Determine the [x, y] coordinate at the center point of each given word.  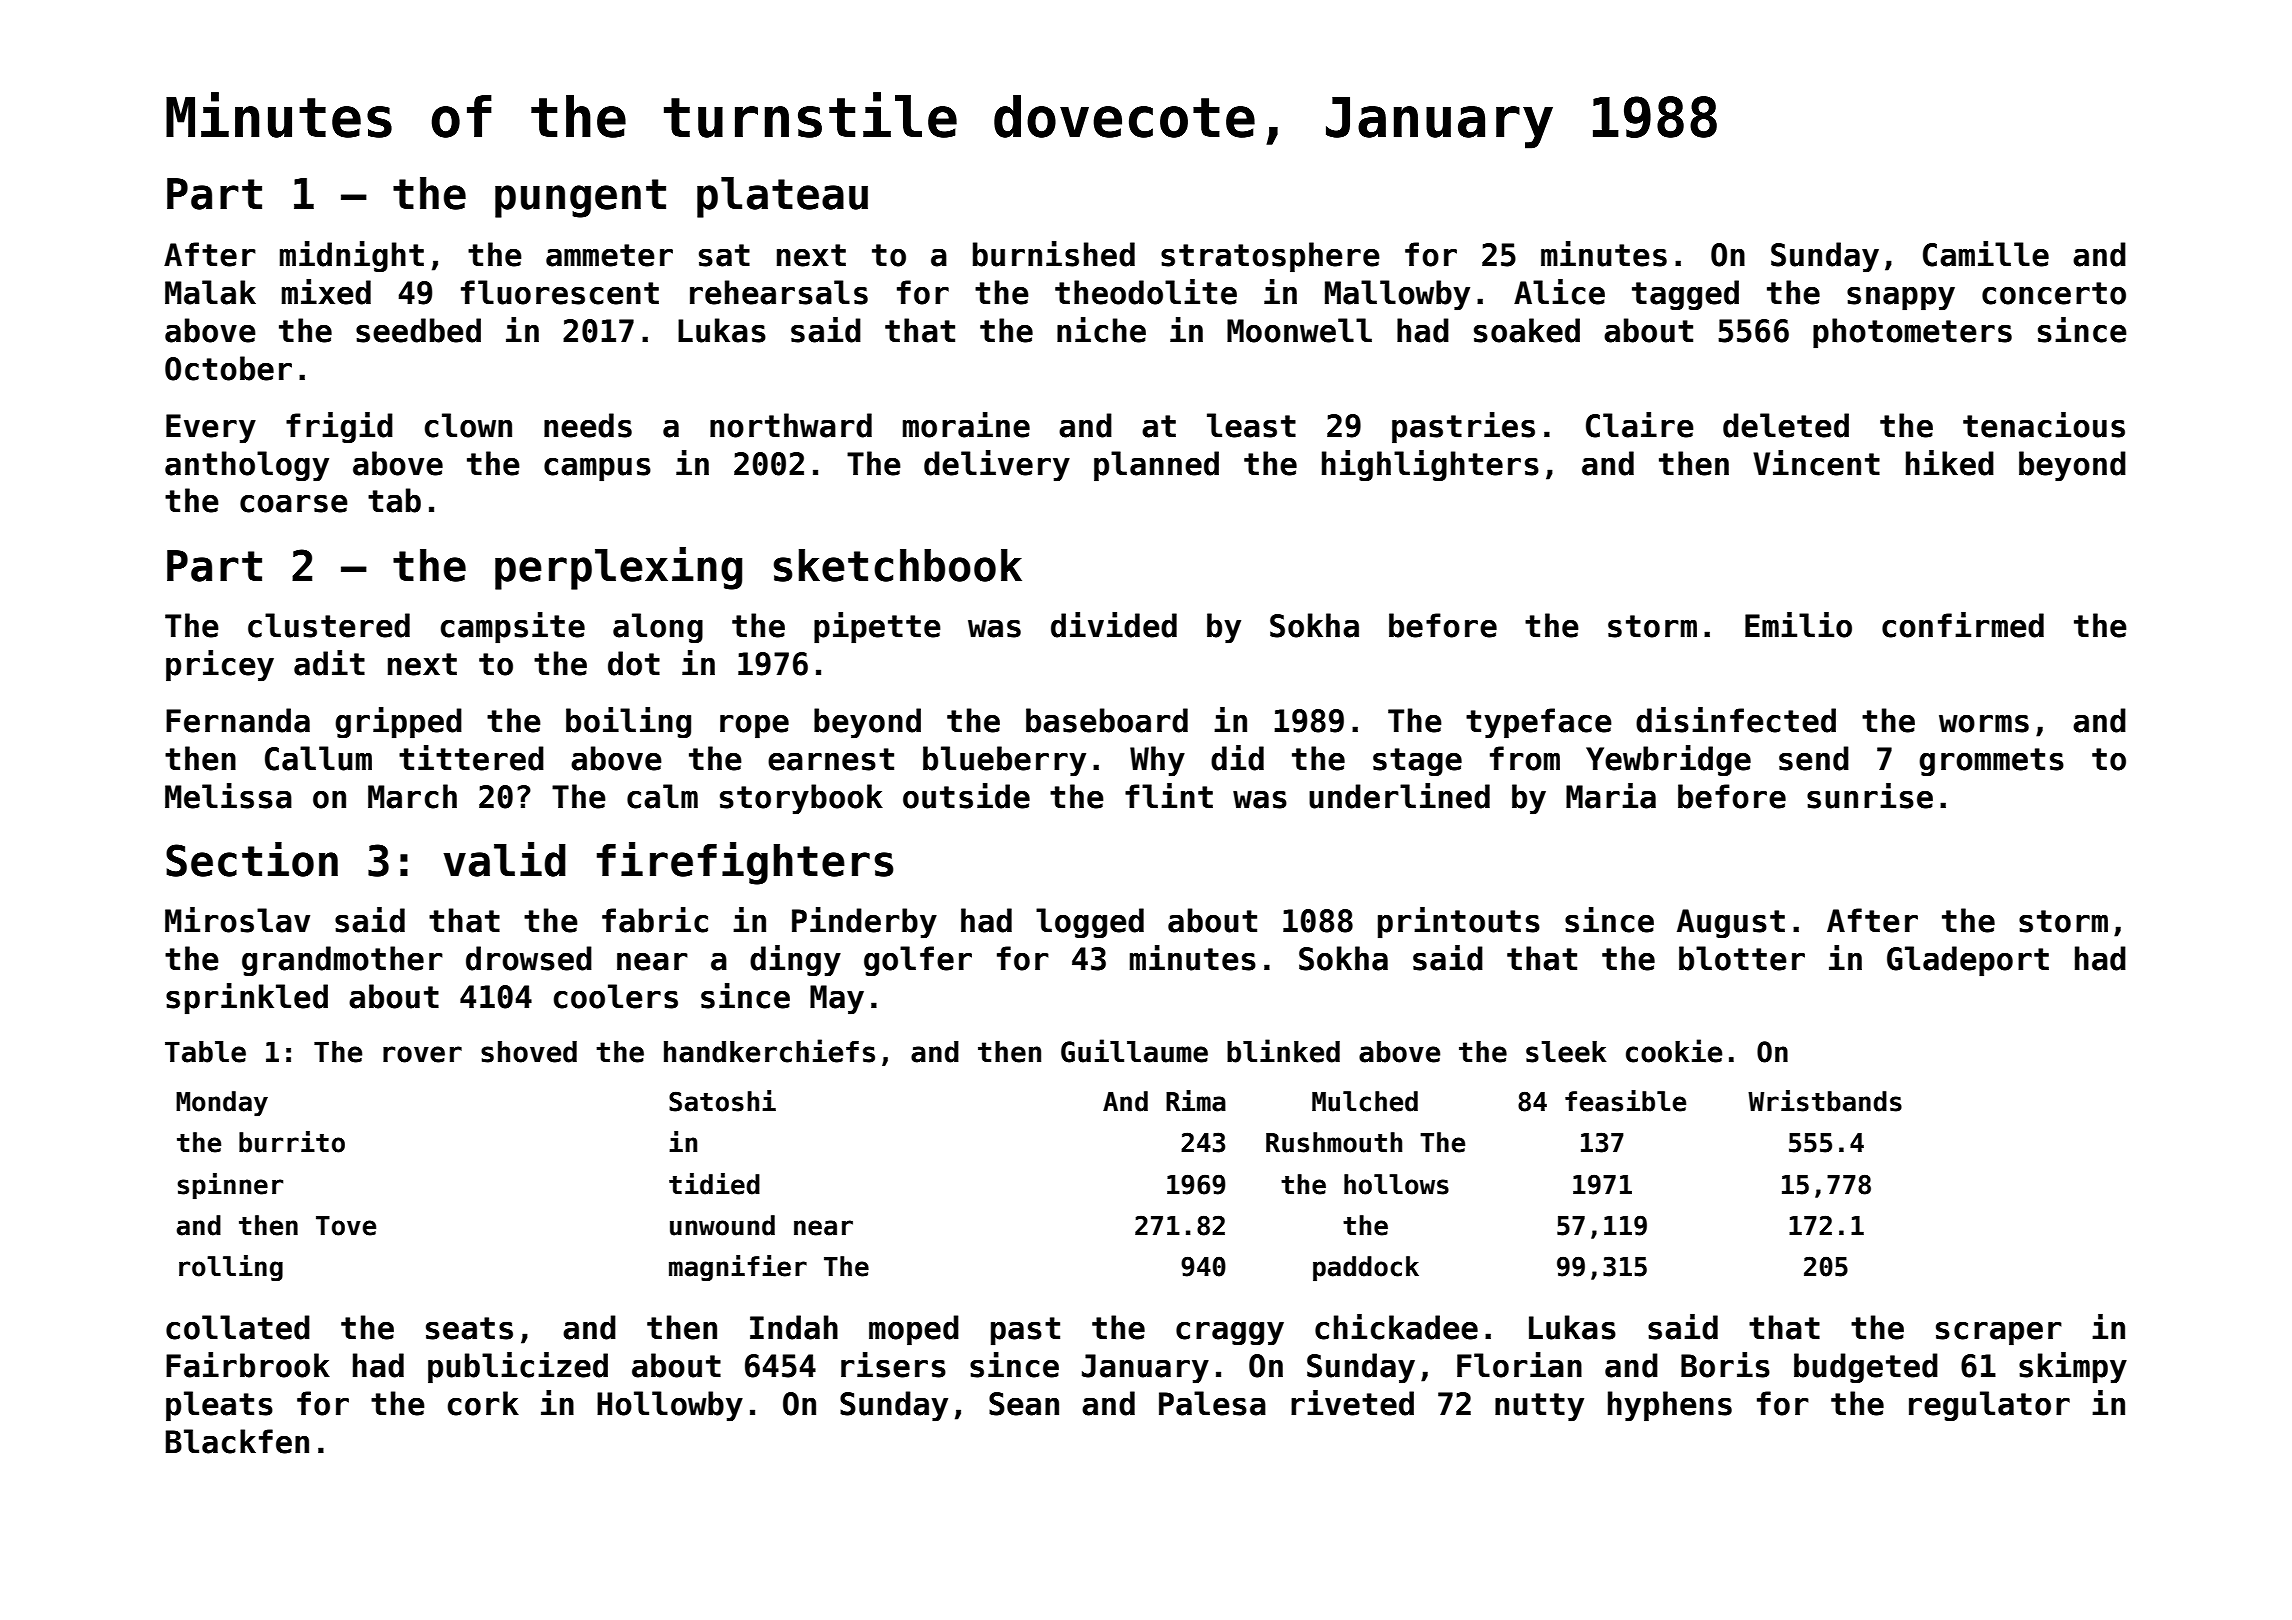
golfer [918, 961]
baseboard [1107, 720]
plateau [782, 197]
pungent [580, 198]
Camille [1986, 254]
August [1731, 923]
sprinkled [247, 999]
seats [469, 1328]
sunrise [1870, 796]
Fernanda [238, 720]
